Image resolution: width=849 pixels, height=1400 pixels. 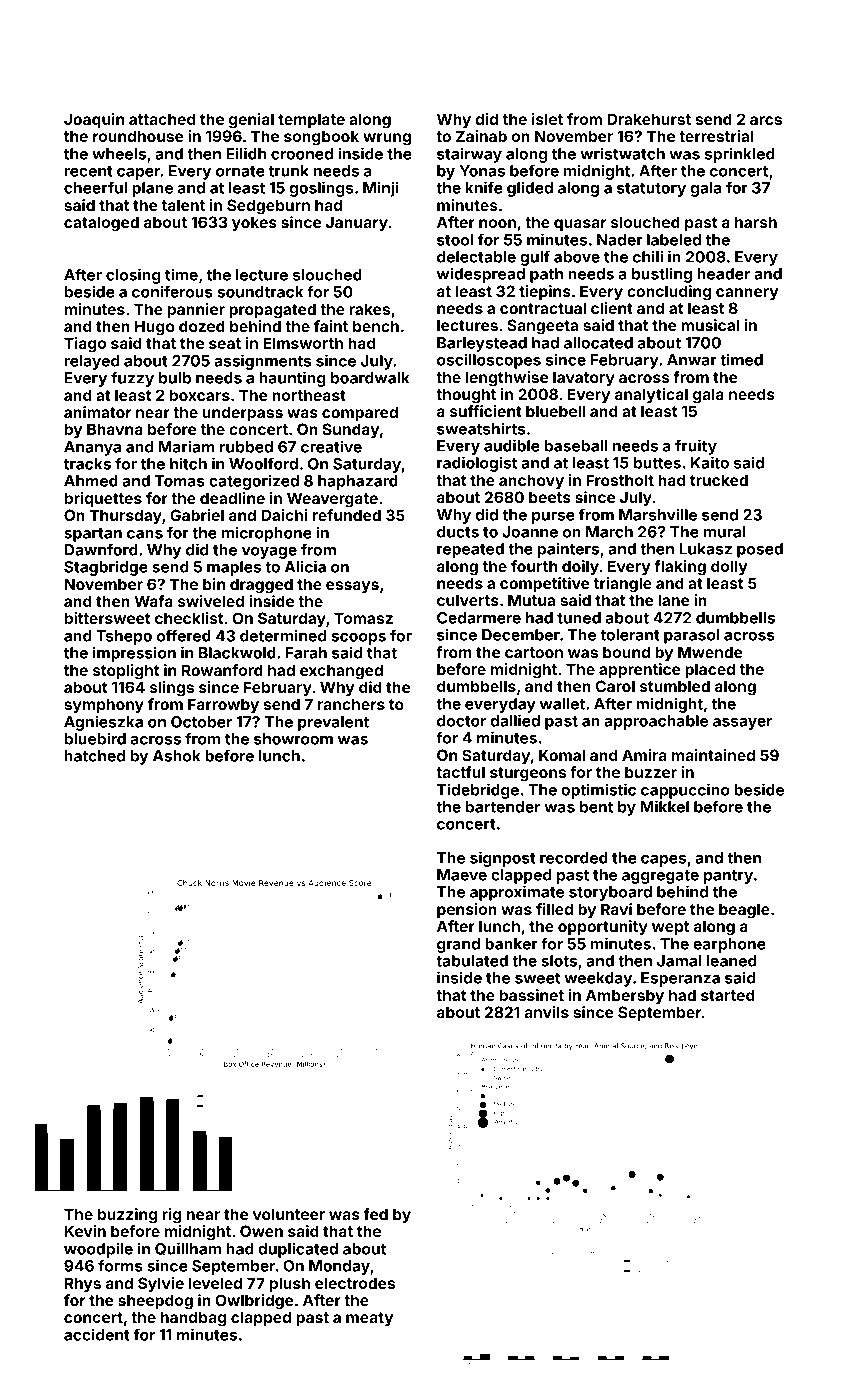 I want to click on statutory, so click(x=651, y=190).
